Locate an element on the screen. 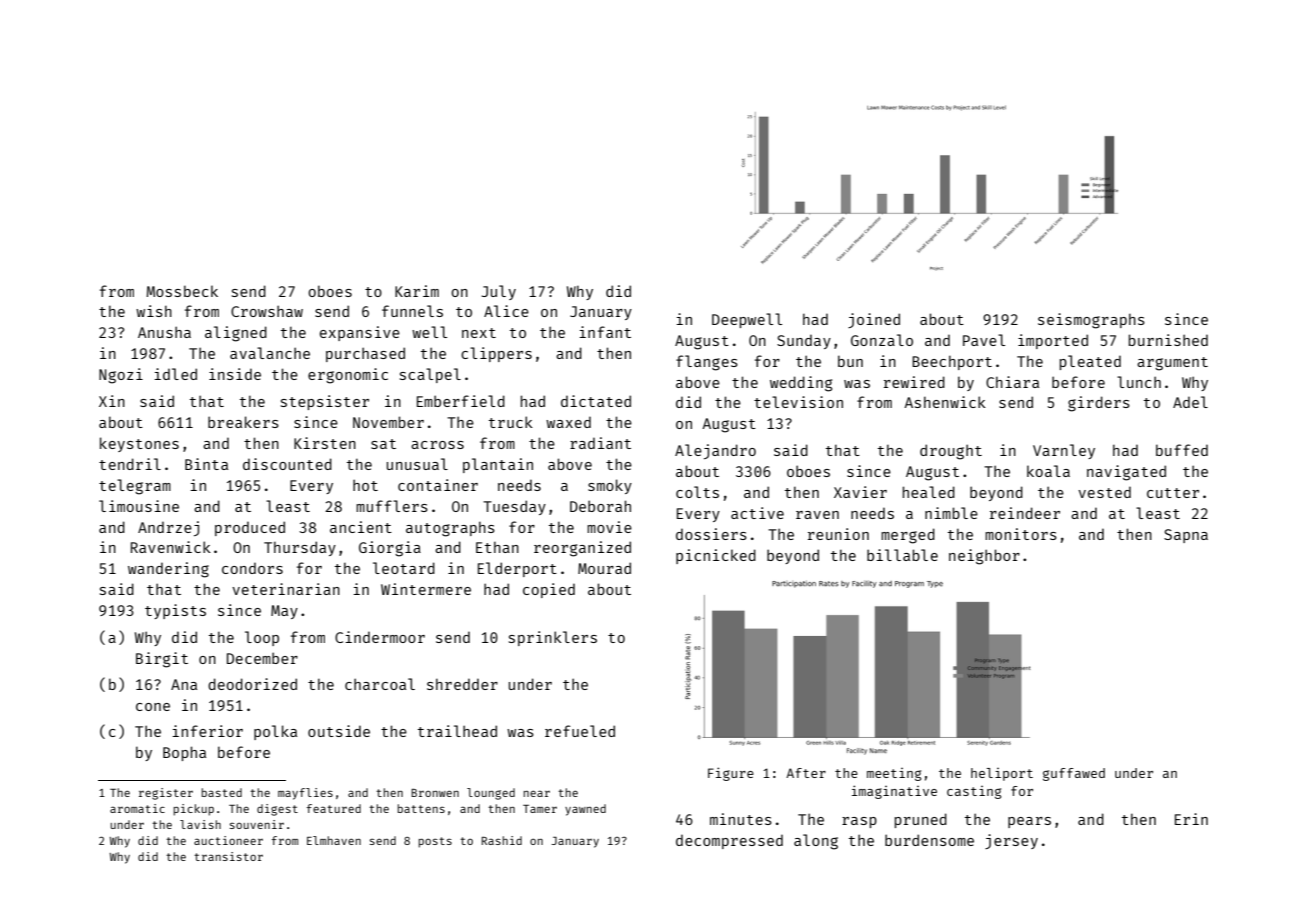  typists is located at coordinates (175, 611).
